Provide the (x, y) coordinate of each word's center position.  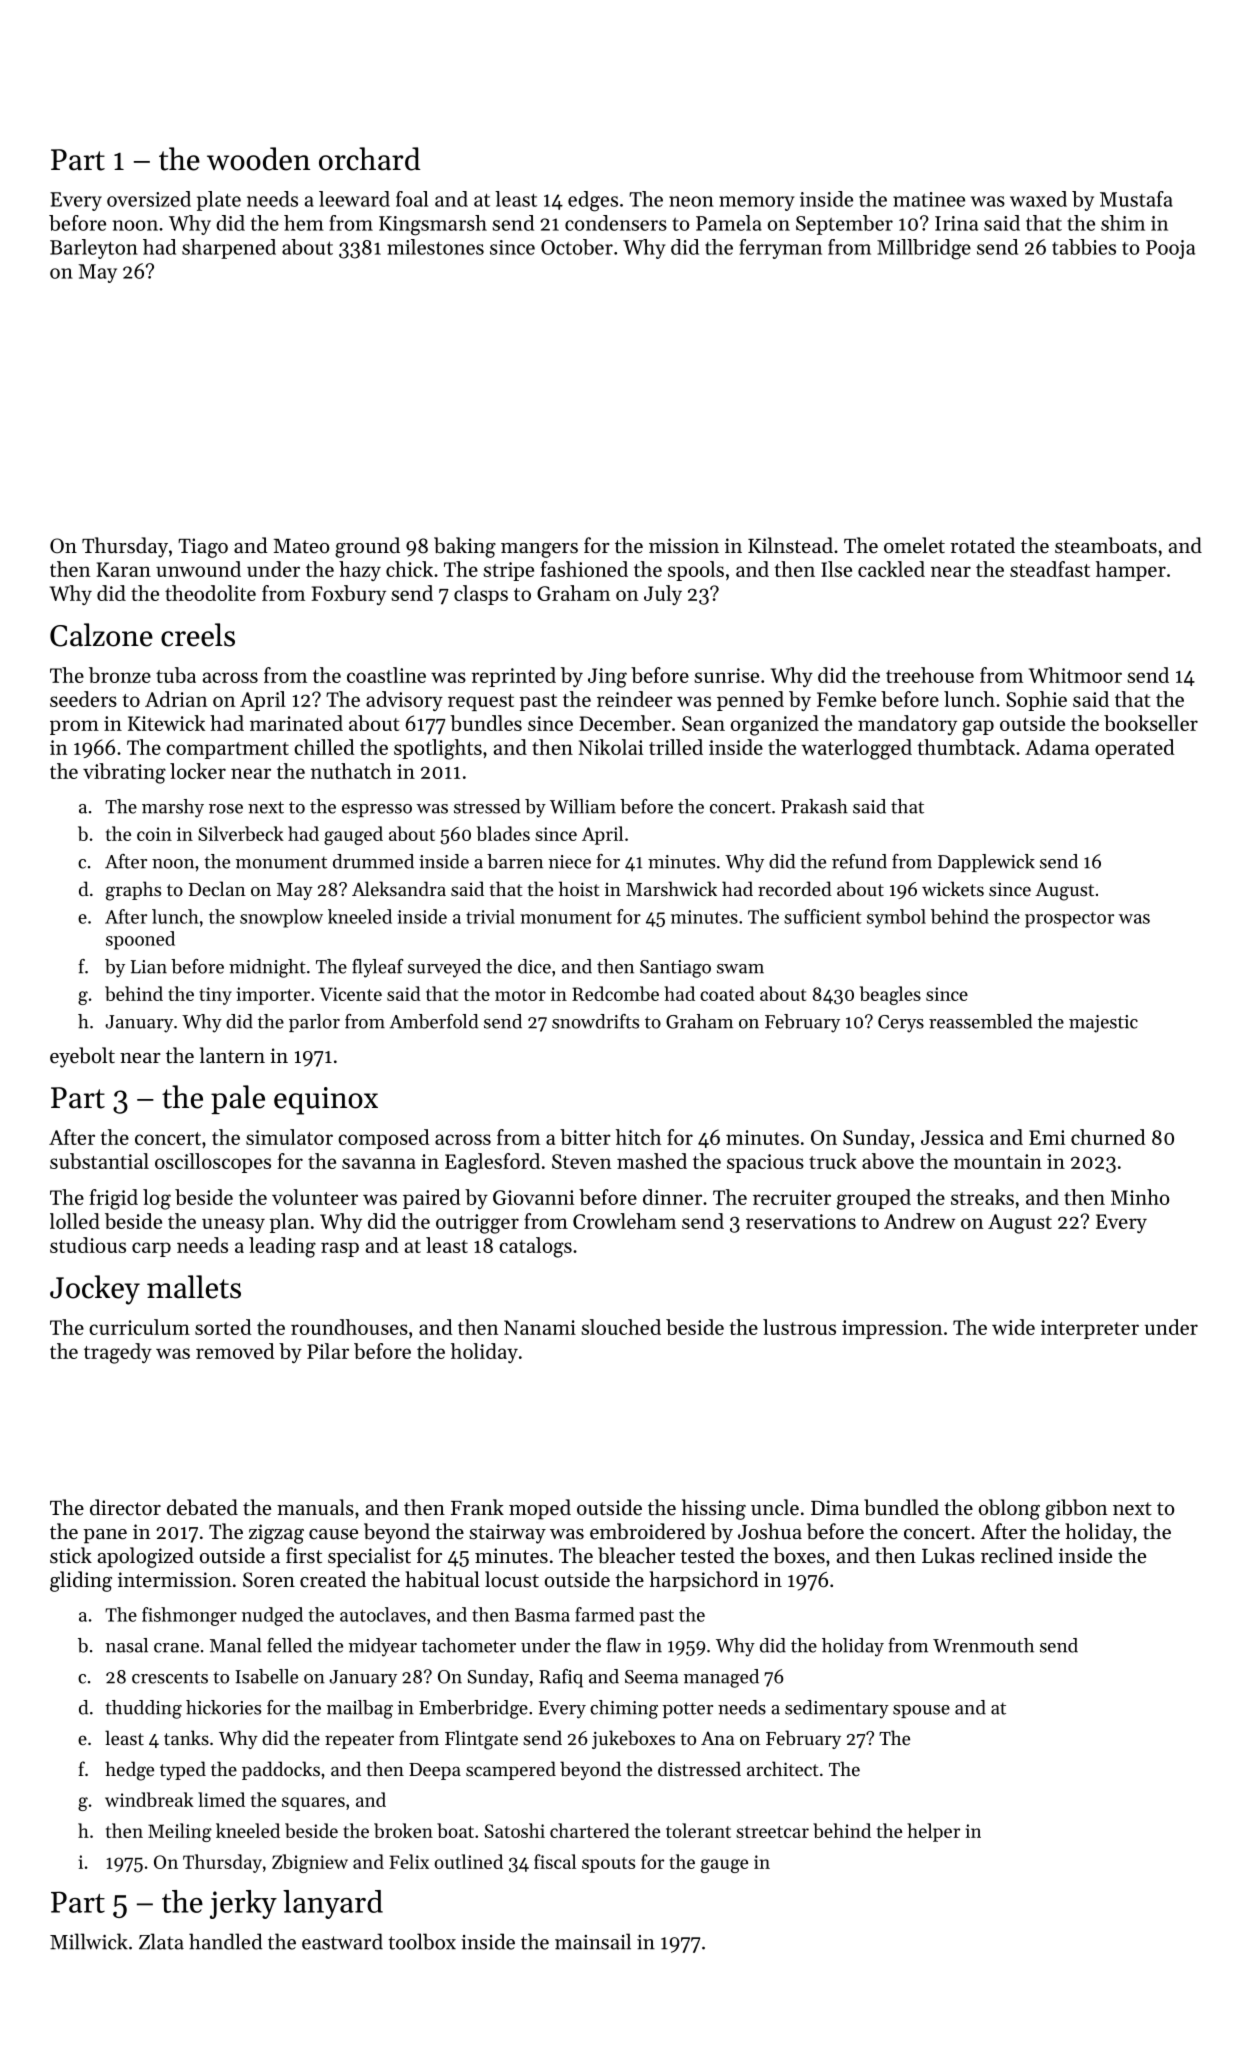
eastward (342, 1941)
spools (696, 571)
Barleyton (94, 249)
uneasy (233, 1225)
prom (74, 727)
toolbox (422, 1941)
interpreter (1090, 1329)
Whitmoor (1075, 675)
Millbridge (924, 249)
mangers (539, 550)
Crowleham (624, 1221)
